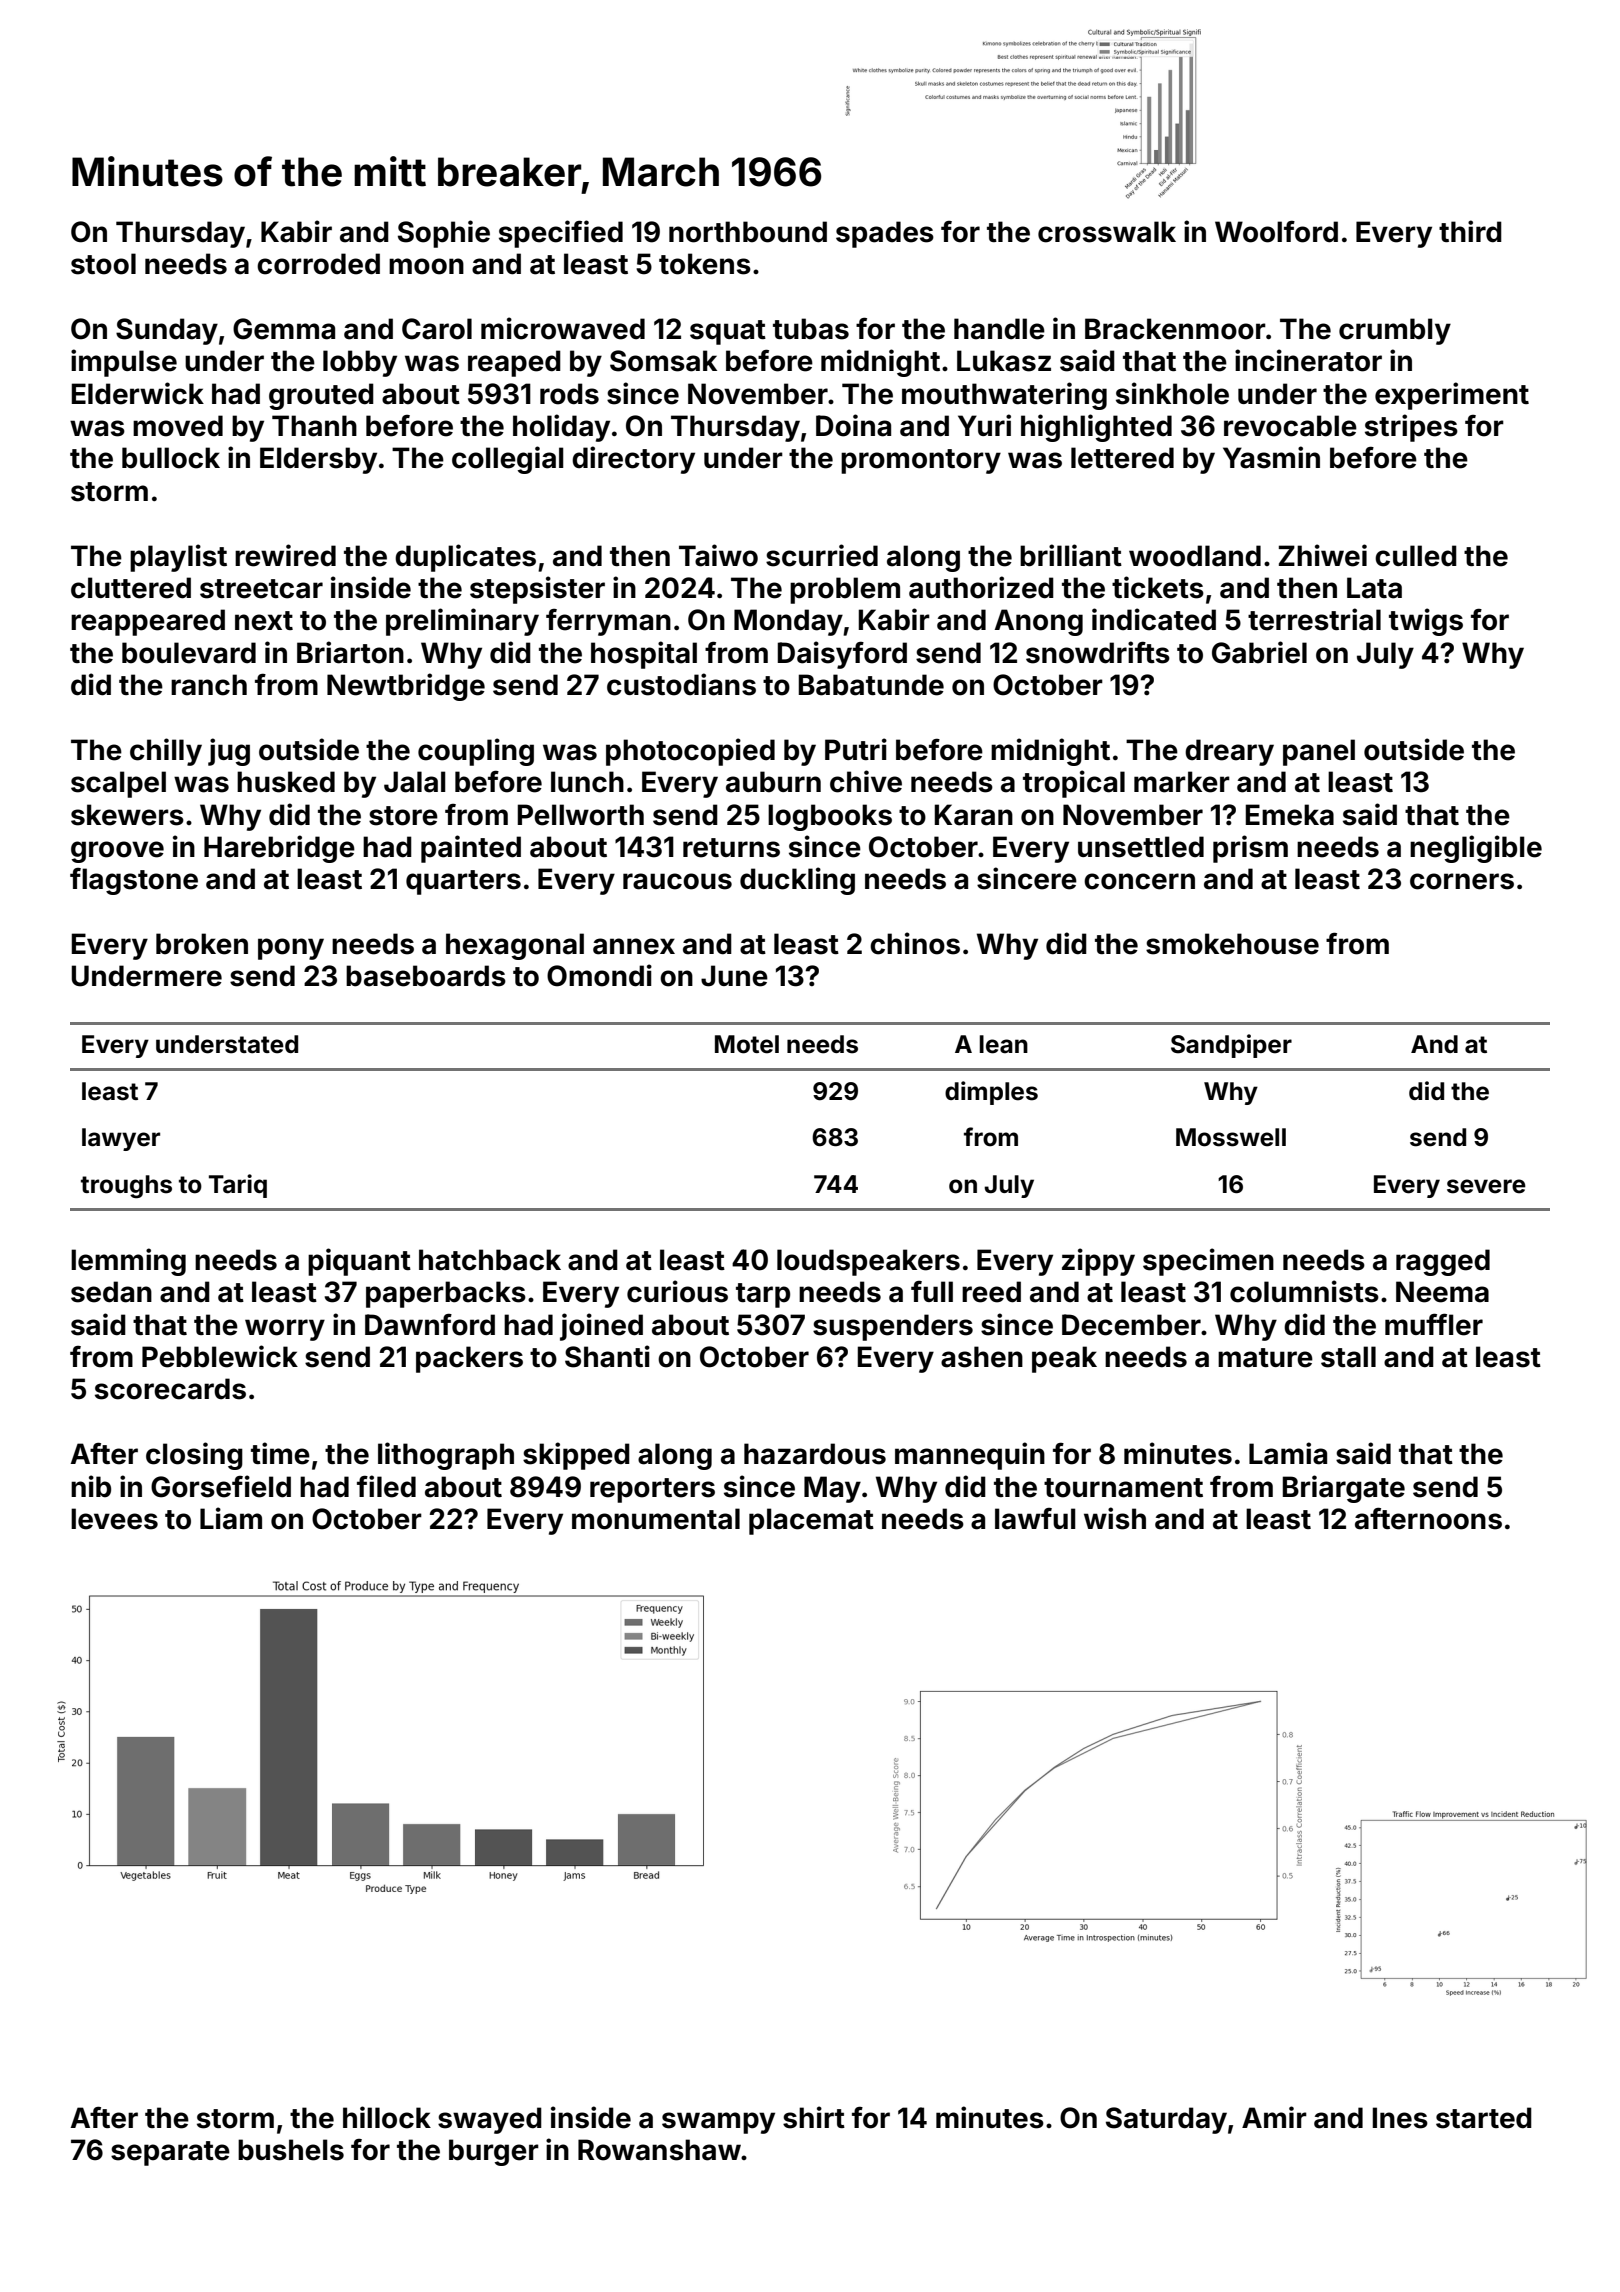 Image resolution: width=1620 pixels, height=2292 pixels. What do you see at coordinates (446, 1294) in the screenshot?
I see `paperbacks` at bounding box center [446, 1294].
